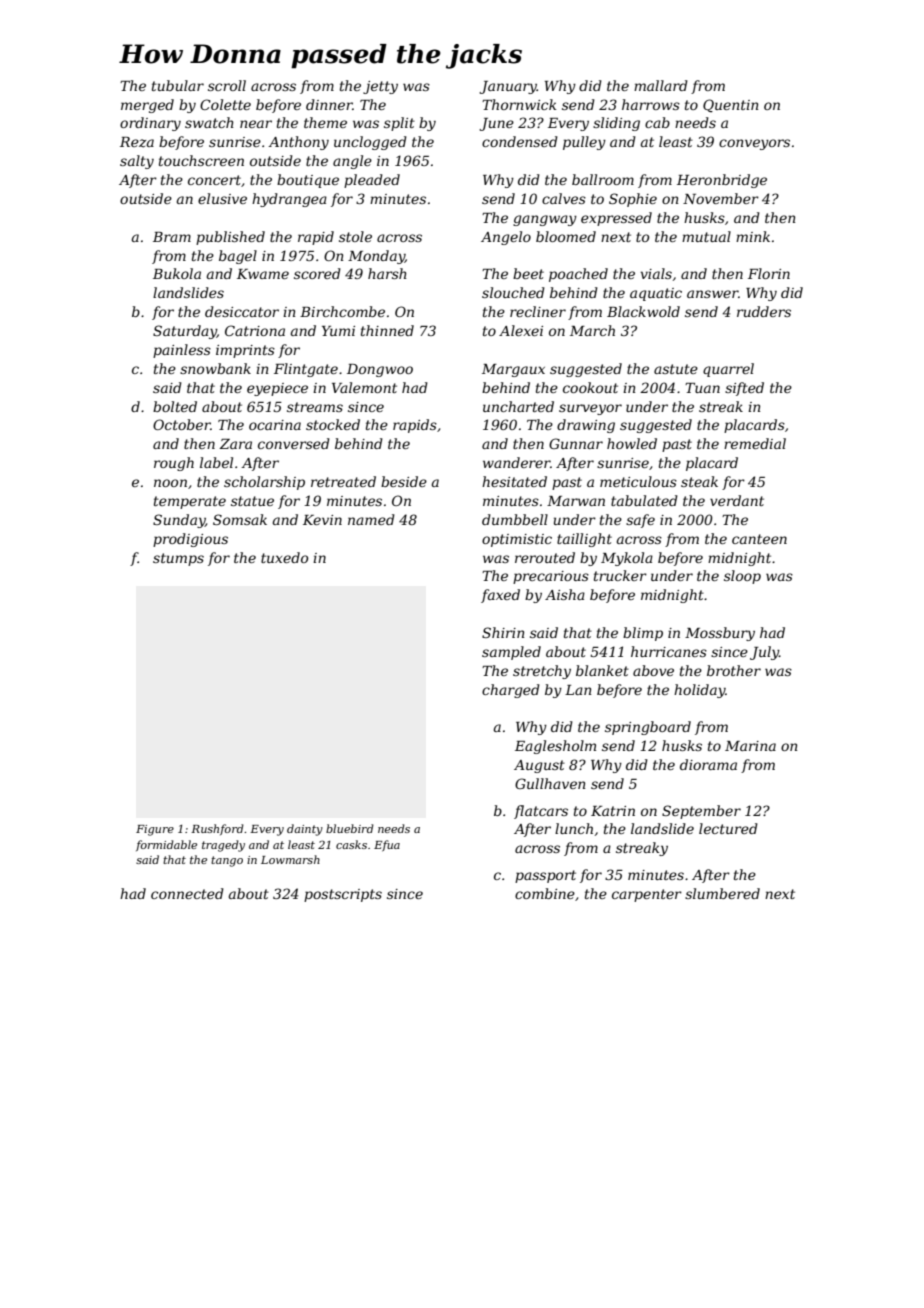 This screenshot has height=1308, width=924. Describe the element at coordinates (216, 462) in the screenshot. I see `label` at that location.
